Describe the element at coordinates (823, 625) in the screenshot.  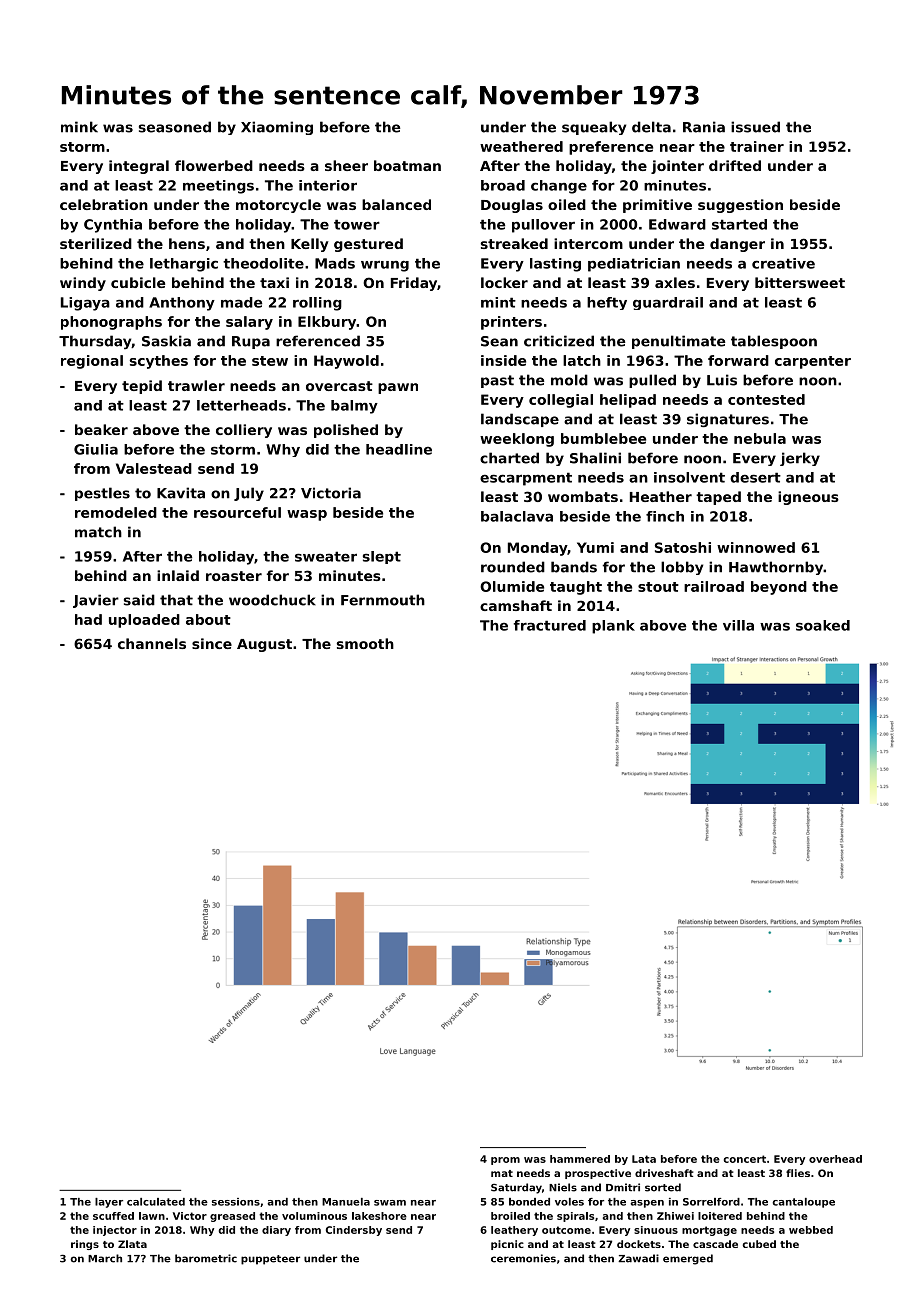
I see `soaked` at that location.
